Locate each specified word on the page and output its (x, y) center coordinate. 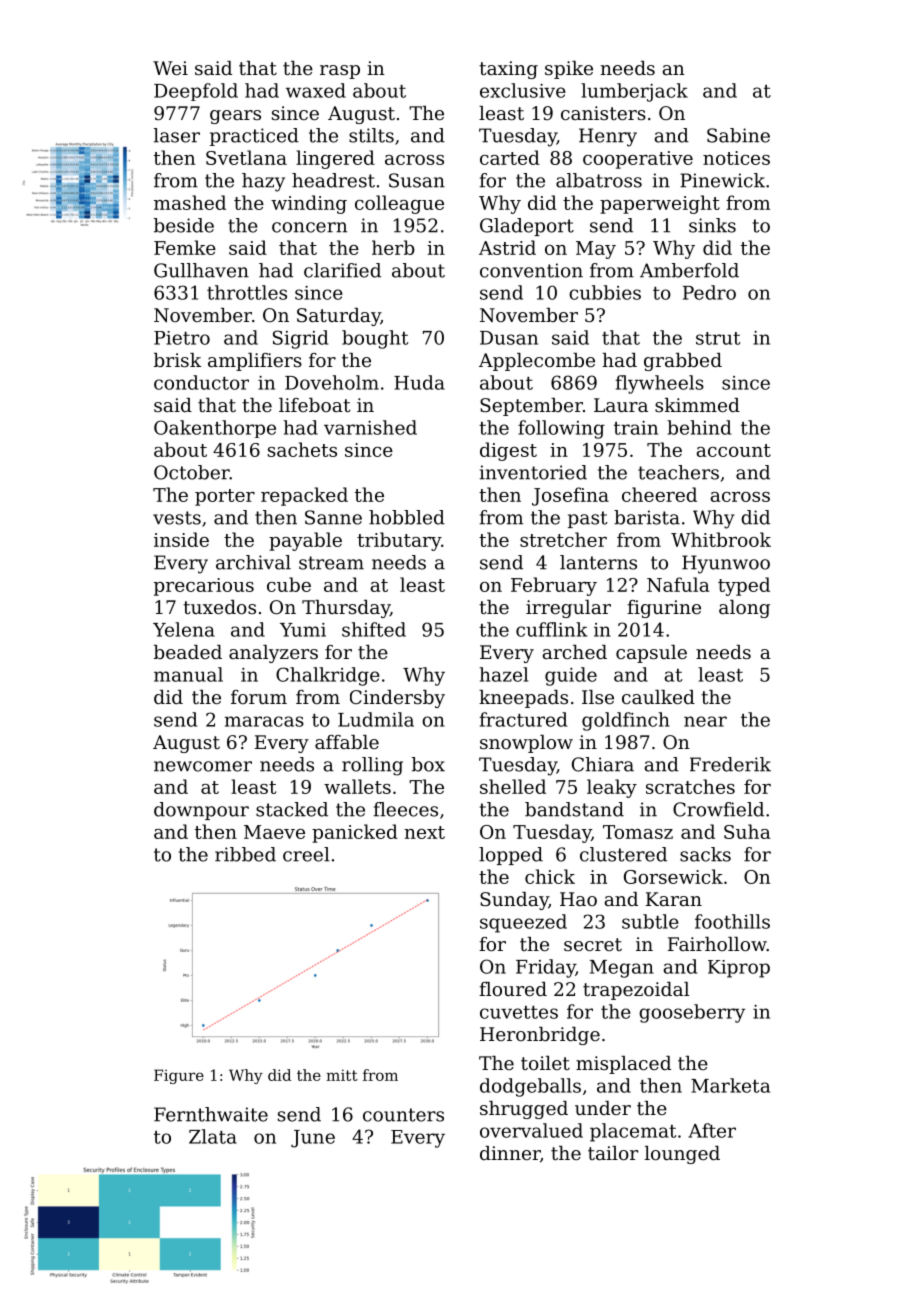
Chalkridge (328, 676)
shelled (513, 786)
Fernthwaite (211, 1114)
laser (177, 135)
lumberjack (634, 92)
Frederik (730, 764)
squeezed (523, 923)
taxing (508, 70)
